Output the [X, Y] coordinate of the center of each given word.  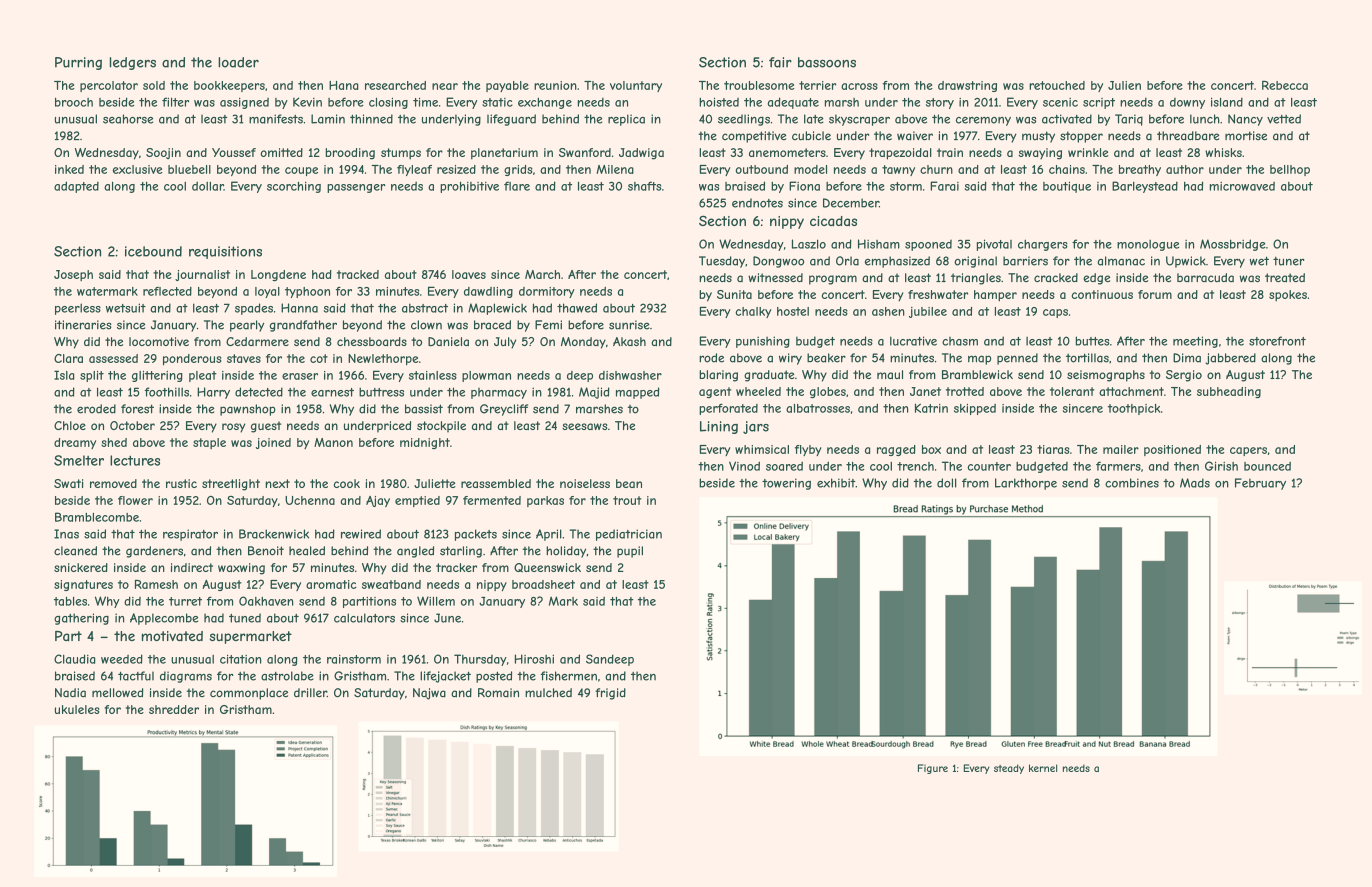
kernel [1043, 768]
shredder [174, 709]
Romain [498, 693]
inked [69, 169]
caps [1055, 313]
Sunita [734, 294]
